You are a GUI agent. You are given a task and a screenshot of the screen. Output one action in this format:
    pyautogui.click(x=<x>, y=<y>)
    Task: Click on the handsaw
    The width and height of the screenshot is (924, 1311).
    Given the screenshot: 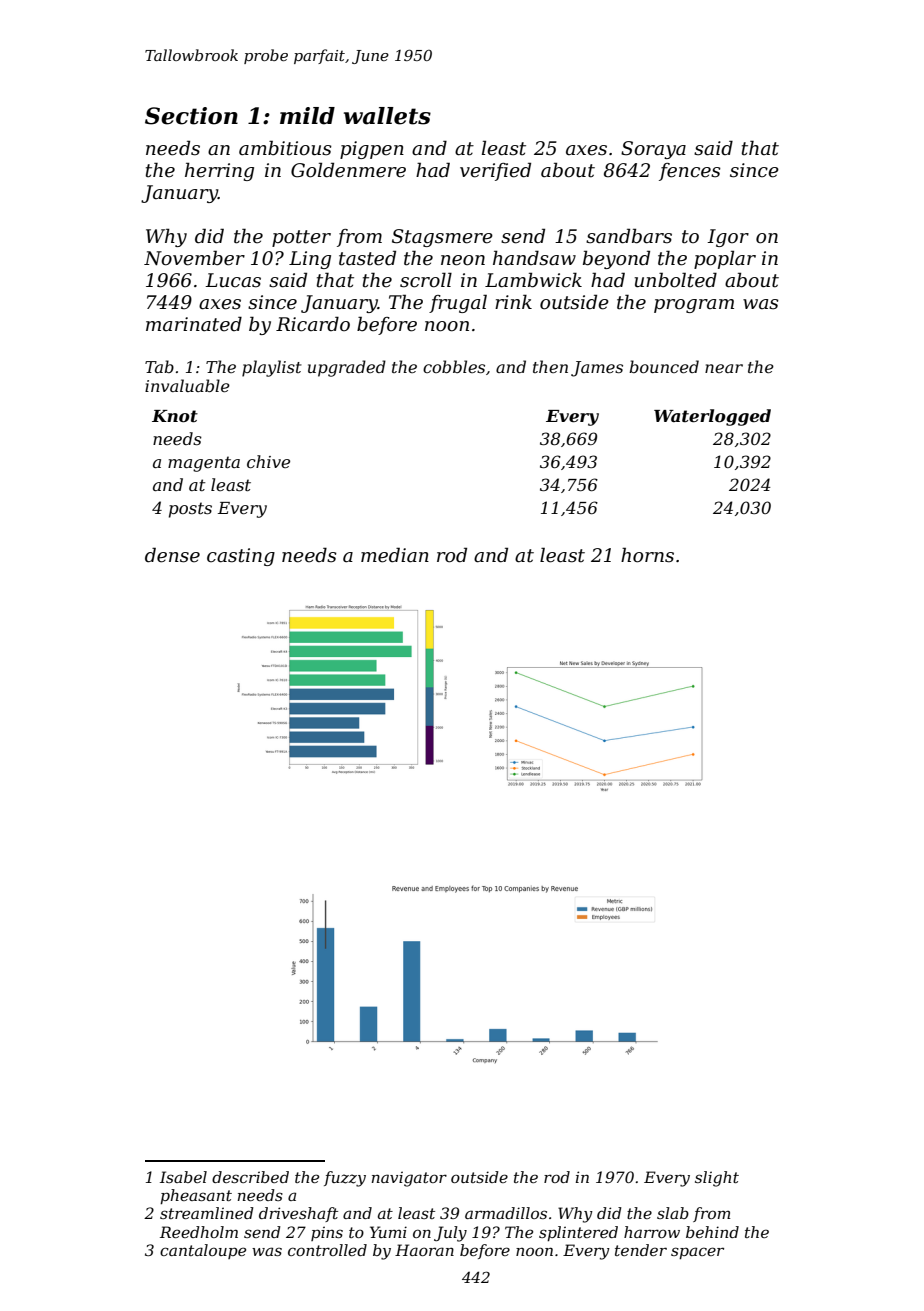 What is the action you would take?
    pyautogui.click(x=534, y=258)
